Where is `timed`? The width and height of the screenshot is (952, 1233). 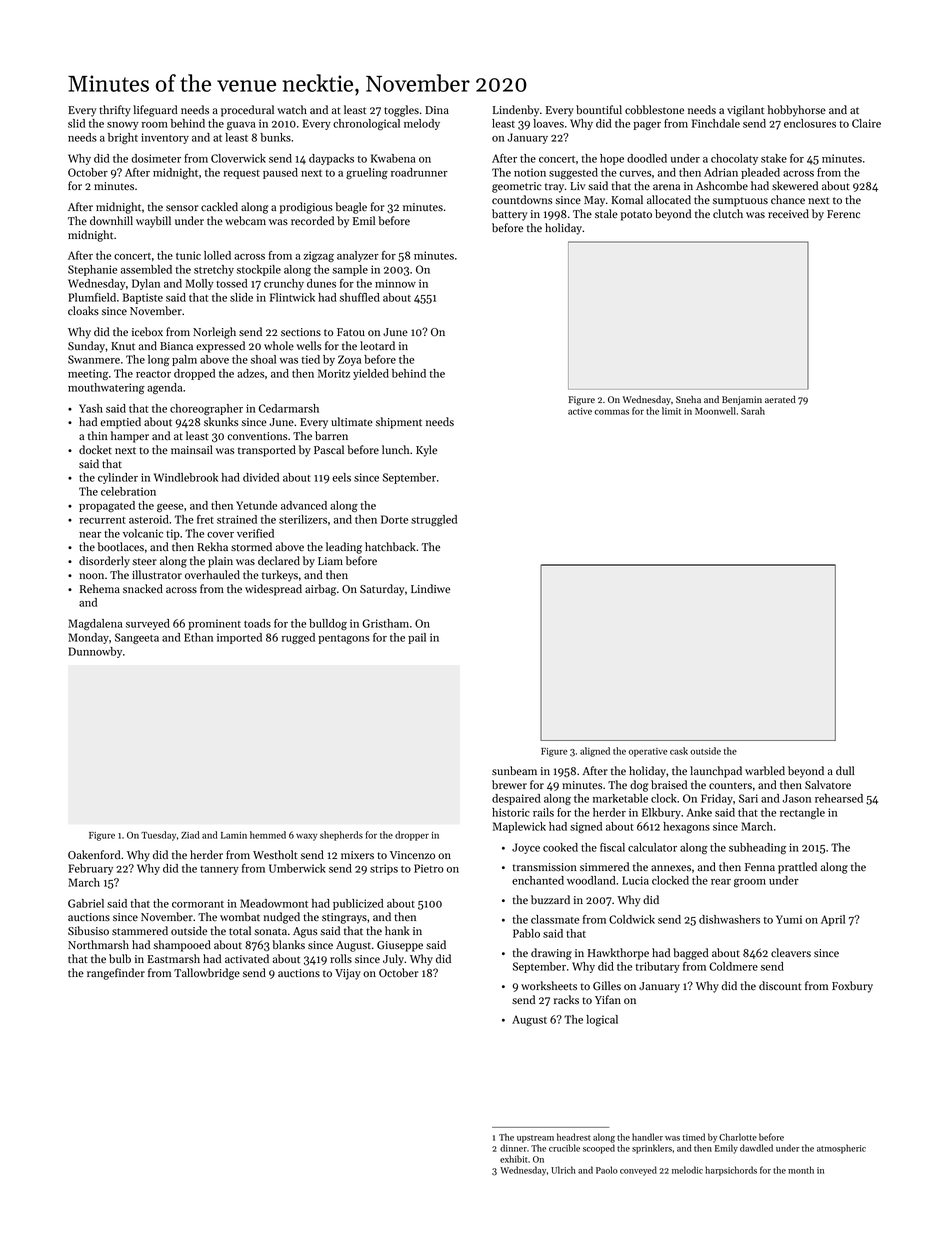
timed is located at coordinates (694, 1137).
